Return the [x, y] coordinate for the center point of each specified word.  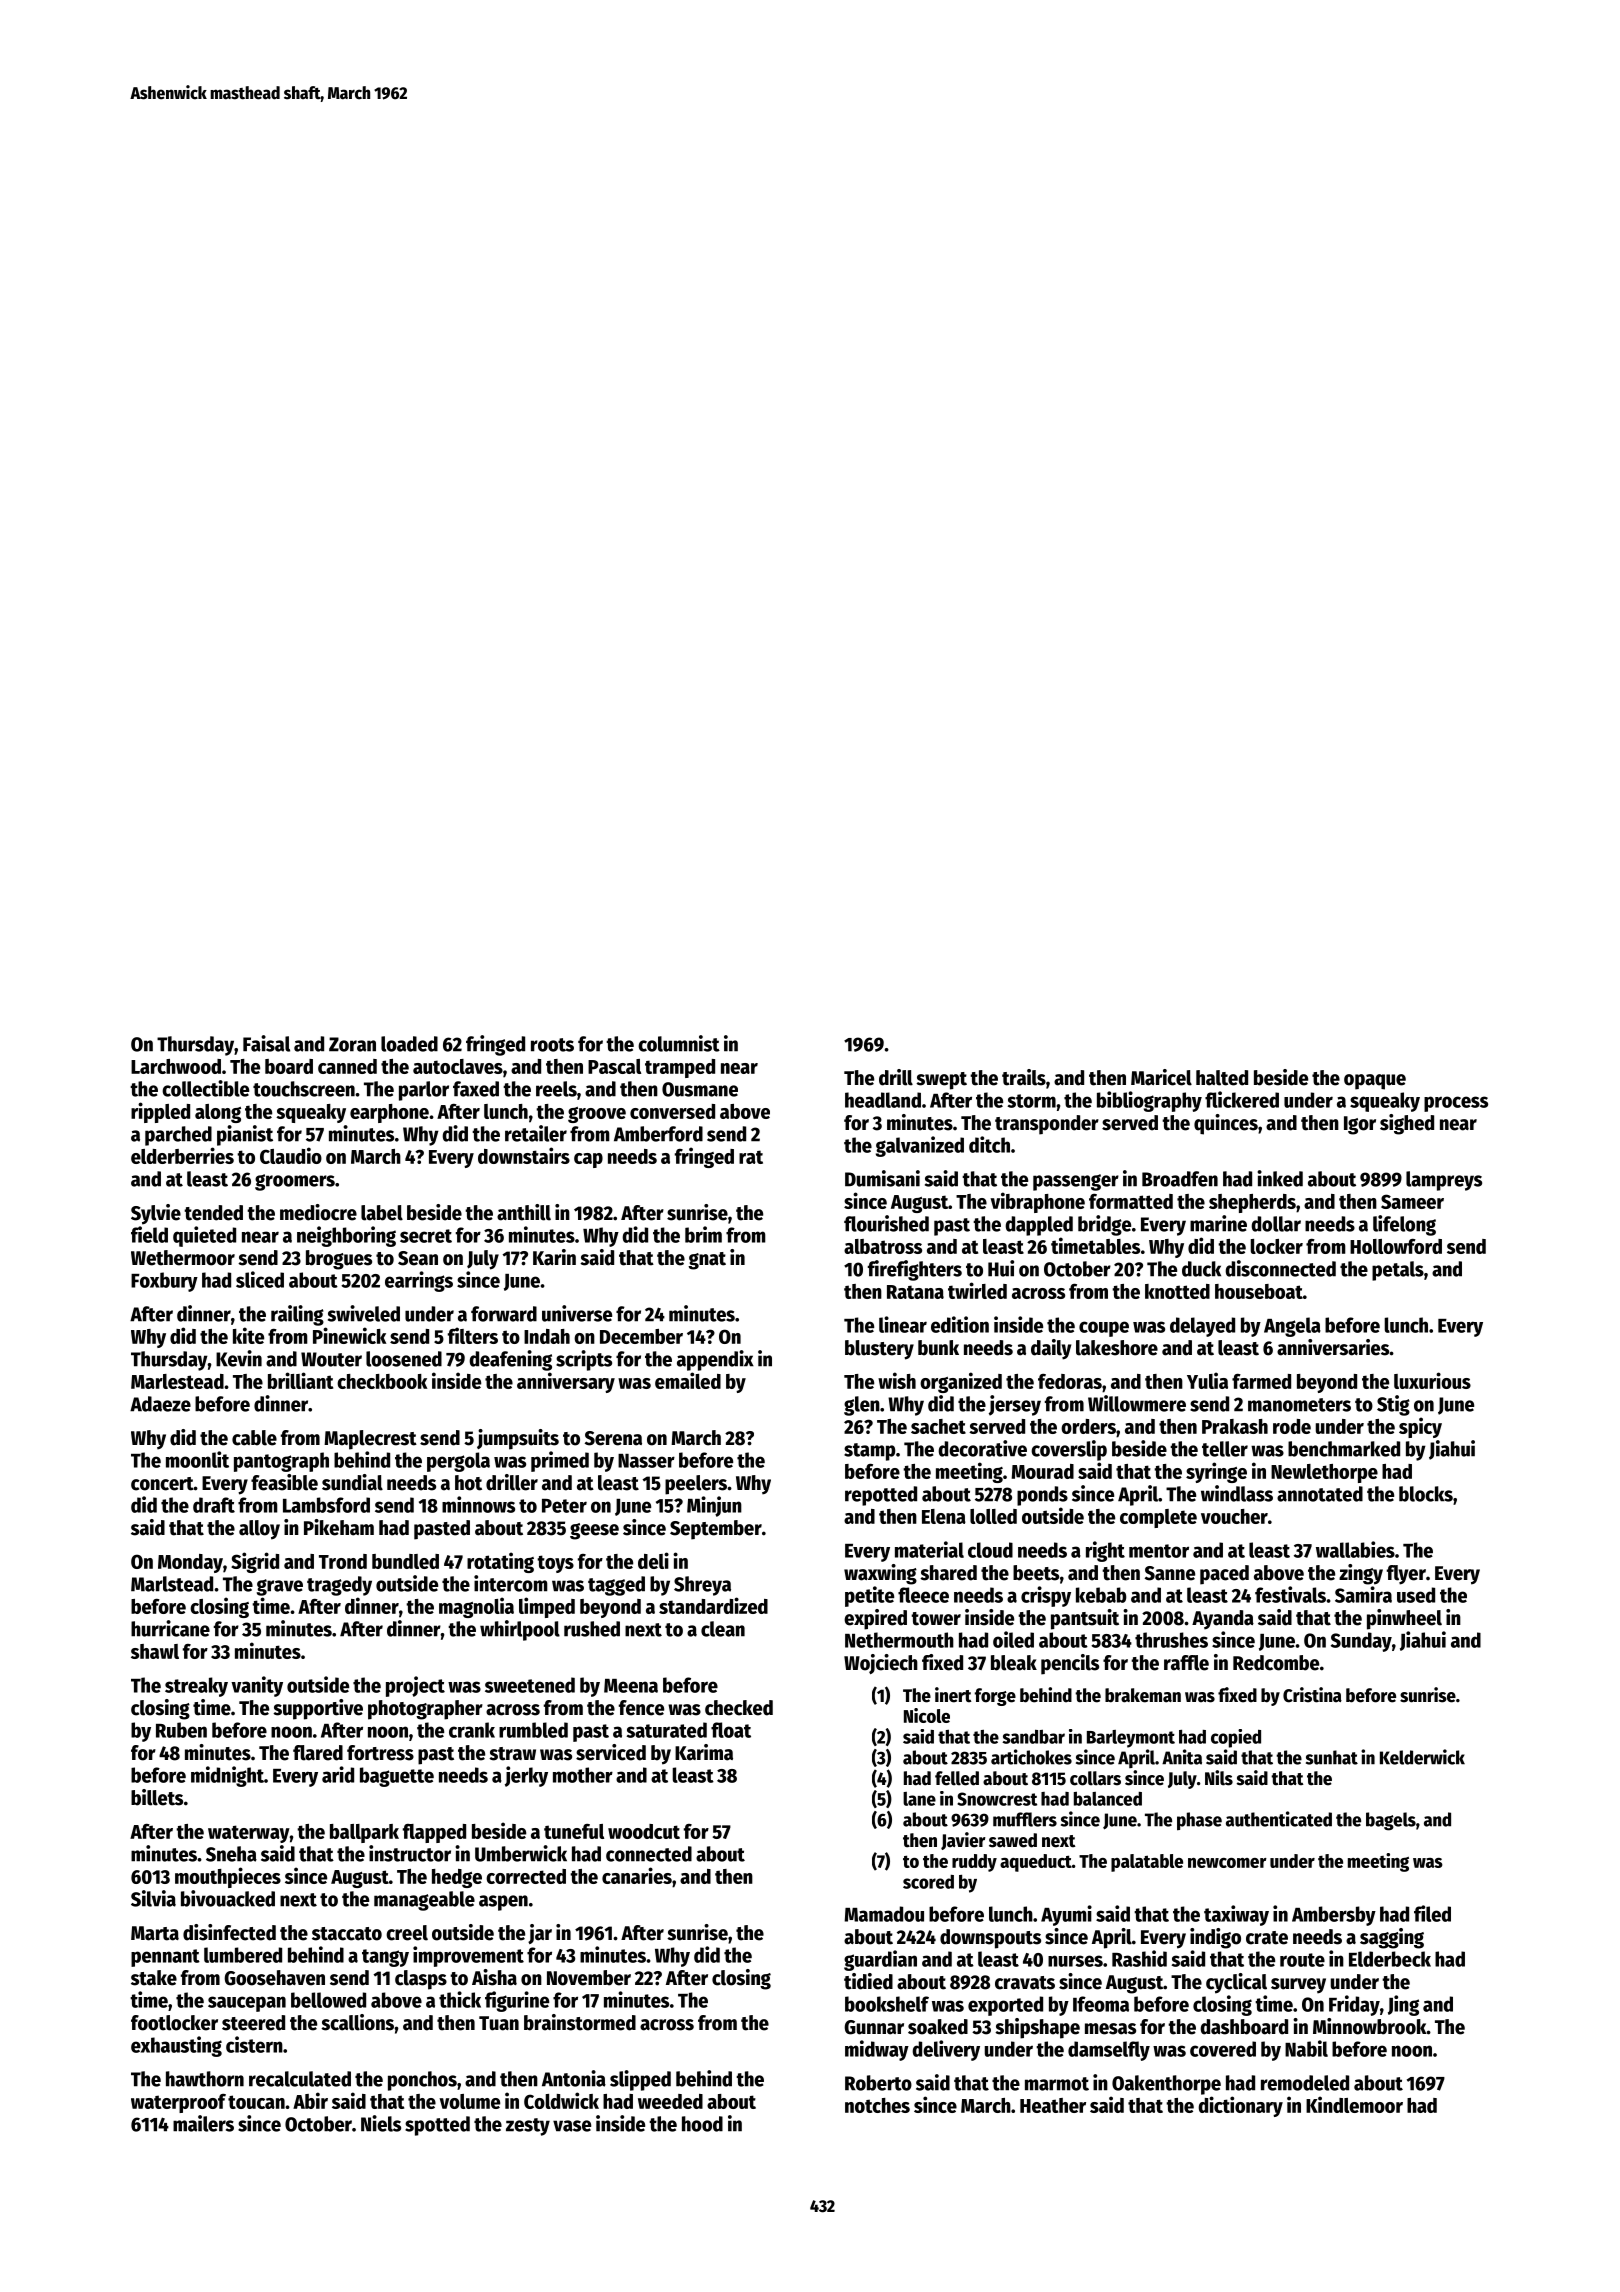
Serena [613, 1438]
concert [162, 1484]
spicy [1420, 1427]
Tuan [499, 2023]
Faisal [266, 1043]
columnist [679, 1043]
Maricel [1161, 1077]
